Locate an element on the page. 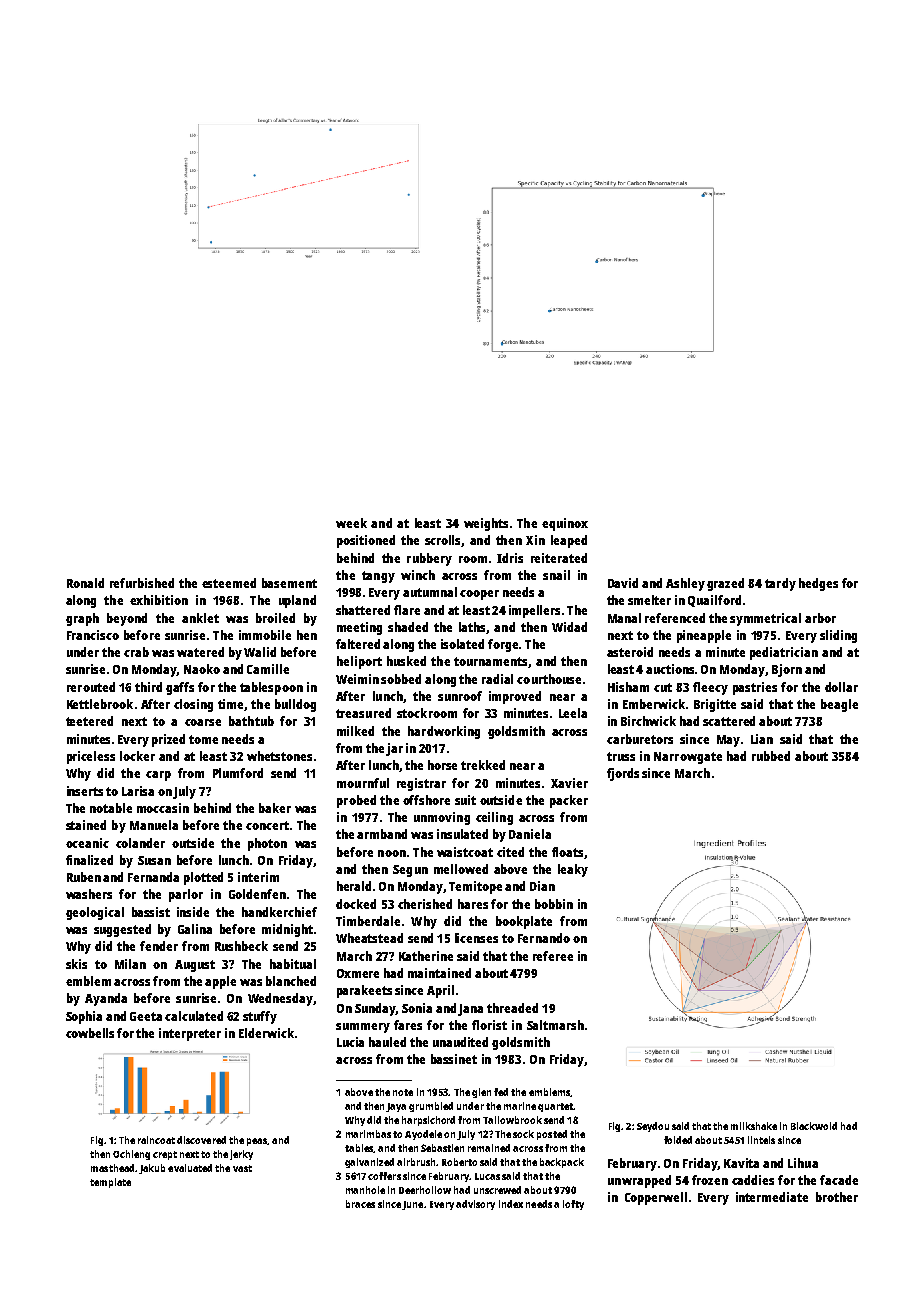 The image size is (924, 1308). coffers is located at coordinates (384, 1176).
